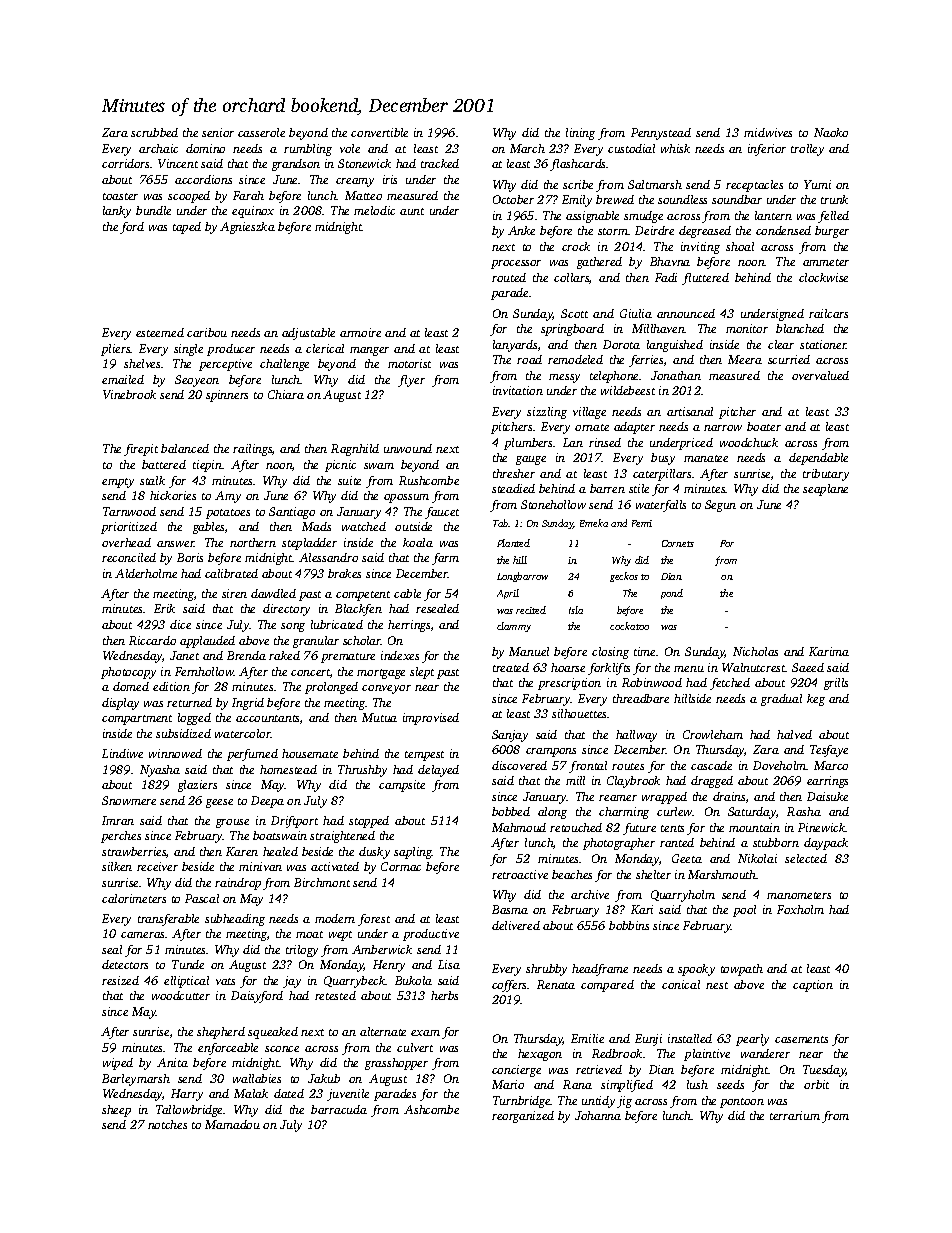 The height and width of the image is (1233, 952). Describe the element at coordinates (513, 543) in the image. I see `Planted` at that location.
